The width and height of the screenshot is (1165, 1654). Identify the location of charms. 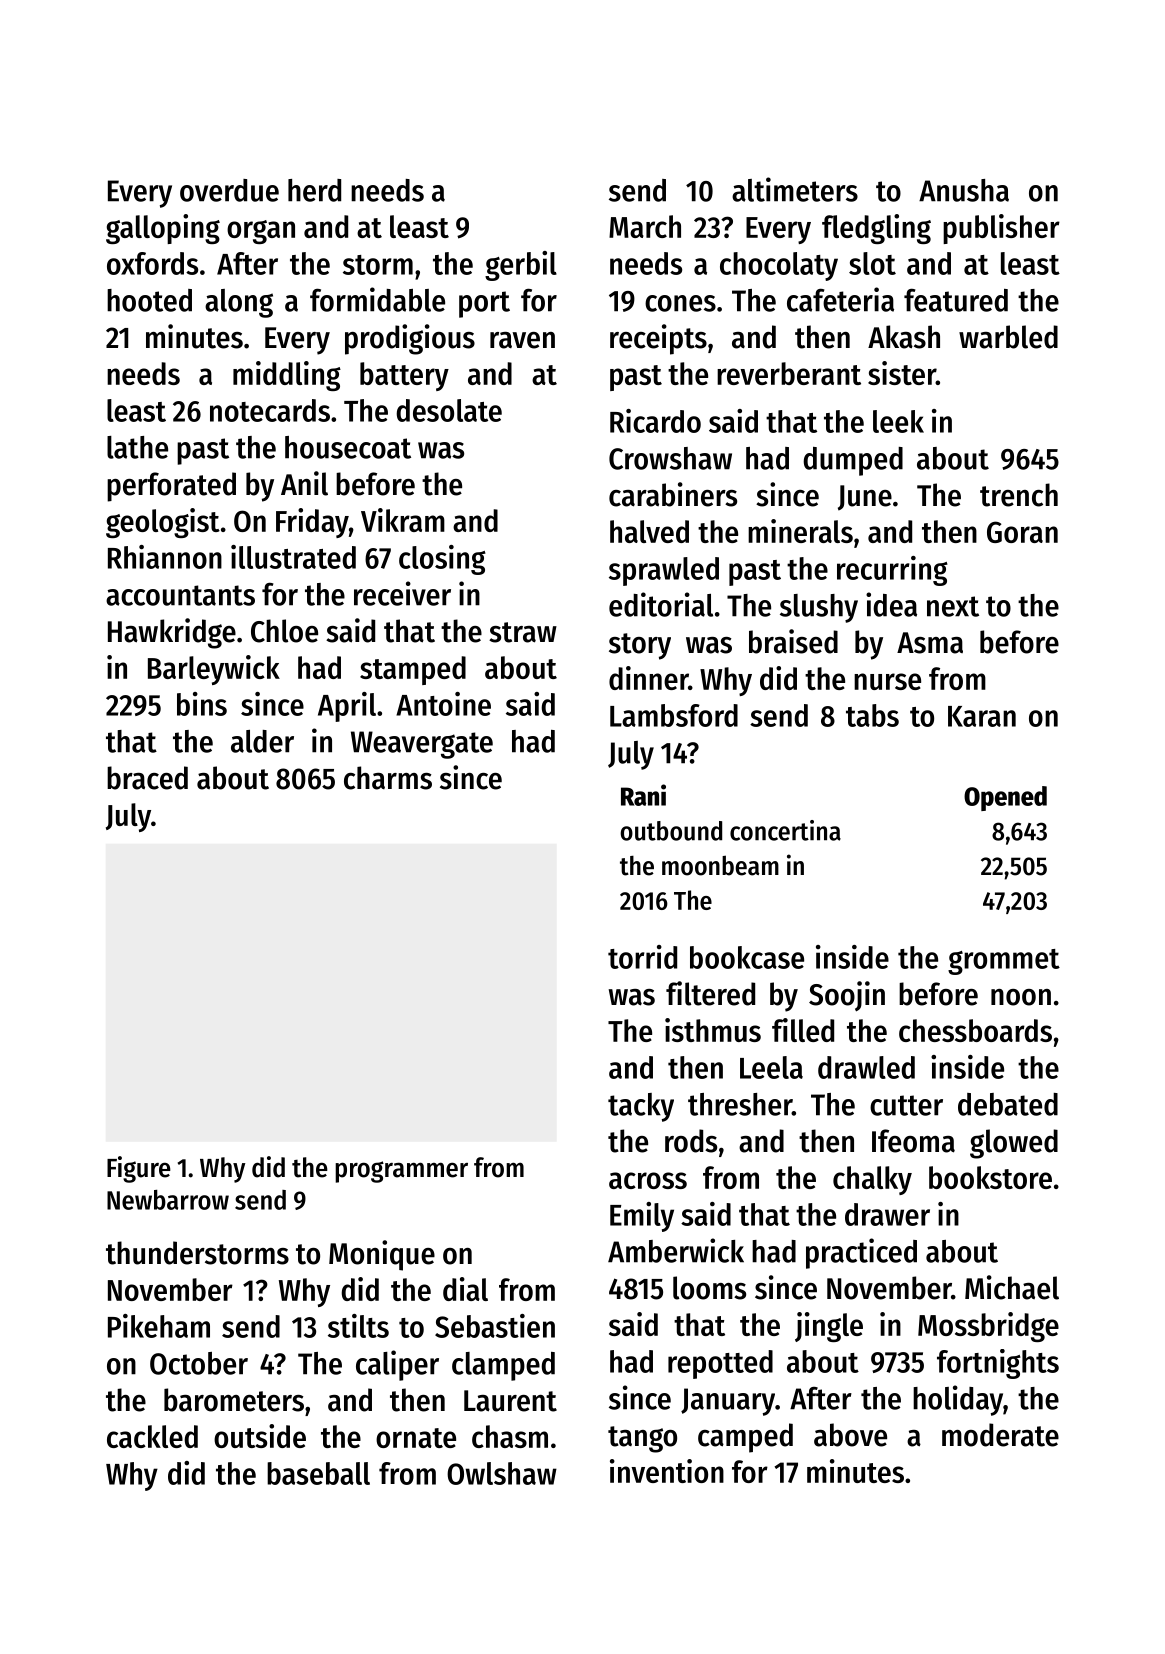
(388, 778).
